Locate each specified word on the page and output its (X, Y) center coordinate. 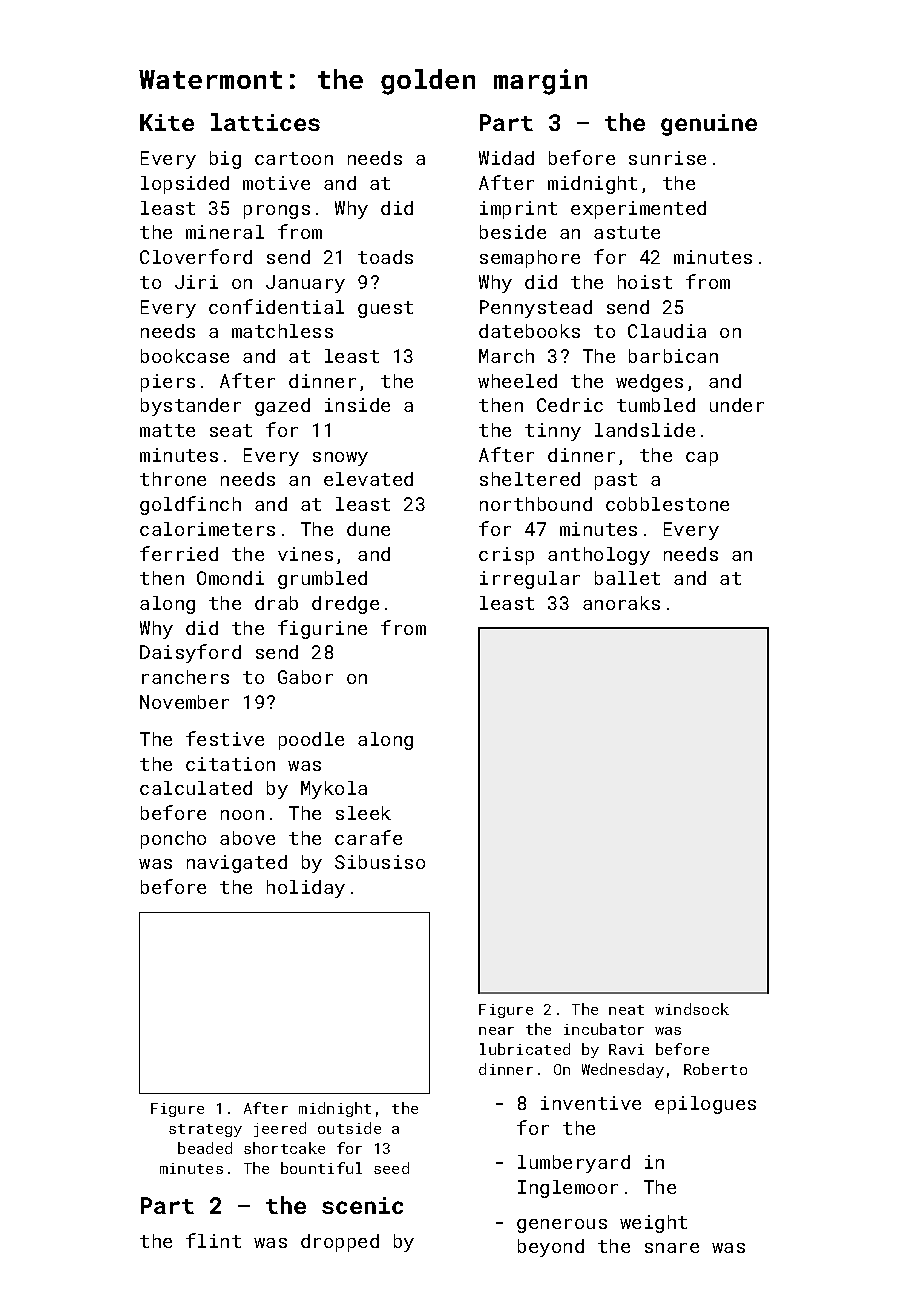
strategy (205, 1130)
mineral (225, 232)
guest (385, 309)
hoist (645, 282)
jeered (280, 1129)
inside (357, 405)
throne (173, 479)
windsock (692, 1009)
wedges (649, 383)
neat (626, 1010)
